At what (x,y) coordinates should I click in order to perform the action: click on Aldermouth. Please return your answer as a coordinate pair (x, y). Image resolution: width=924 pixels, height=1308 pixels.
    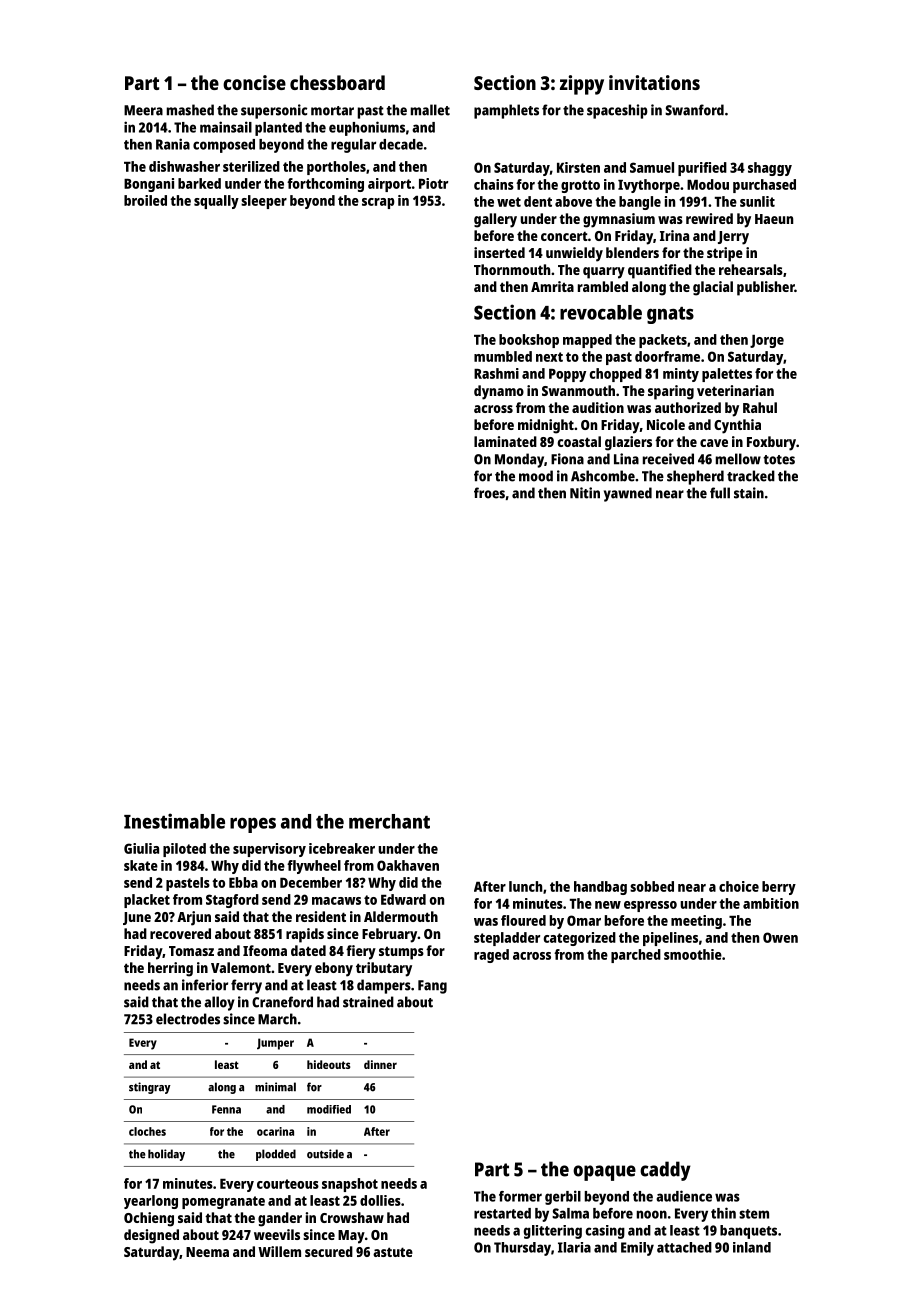
    Looking at the image, I should click on (401, 916).
